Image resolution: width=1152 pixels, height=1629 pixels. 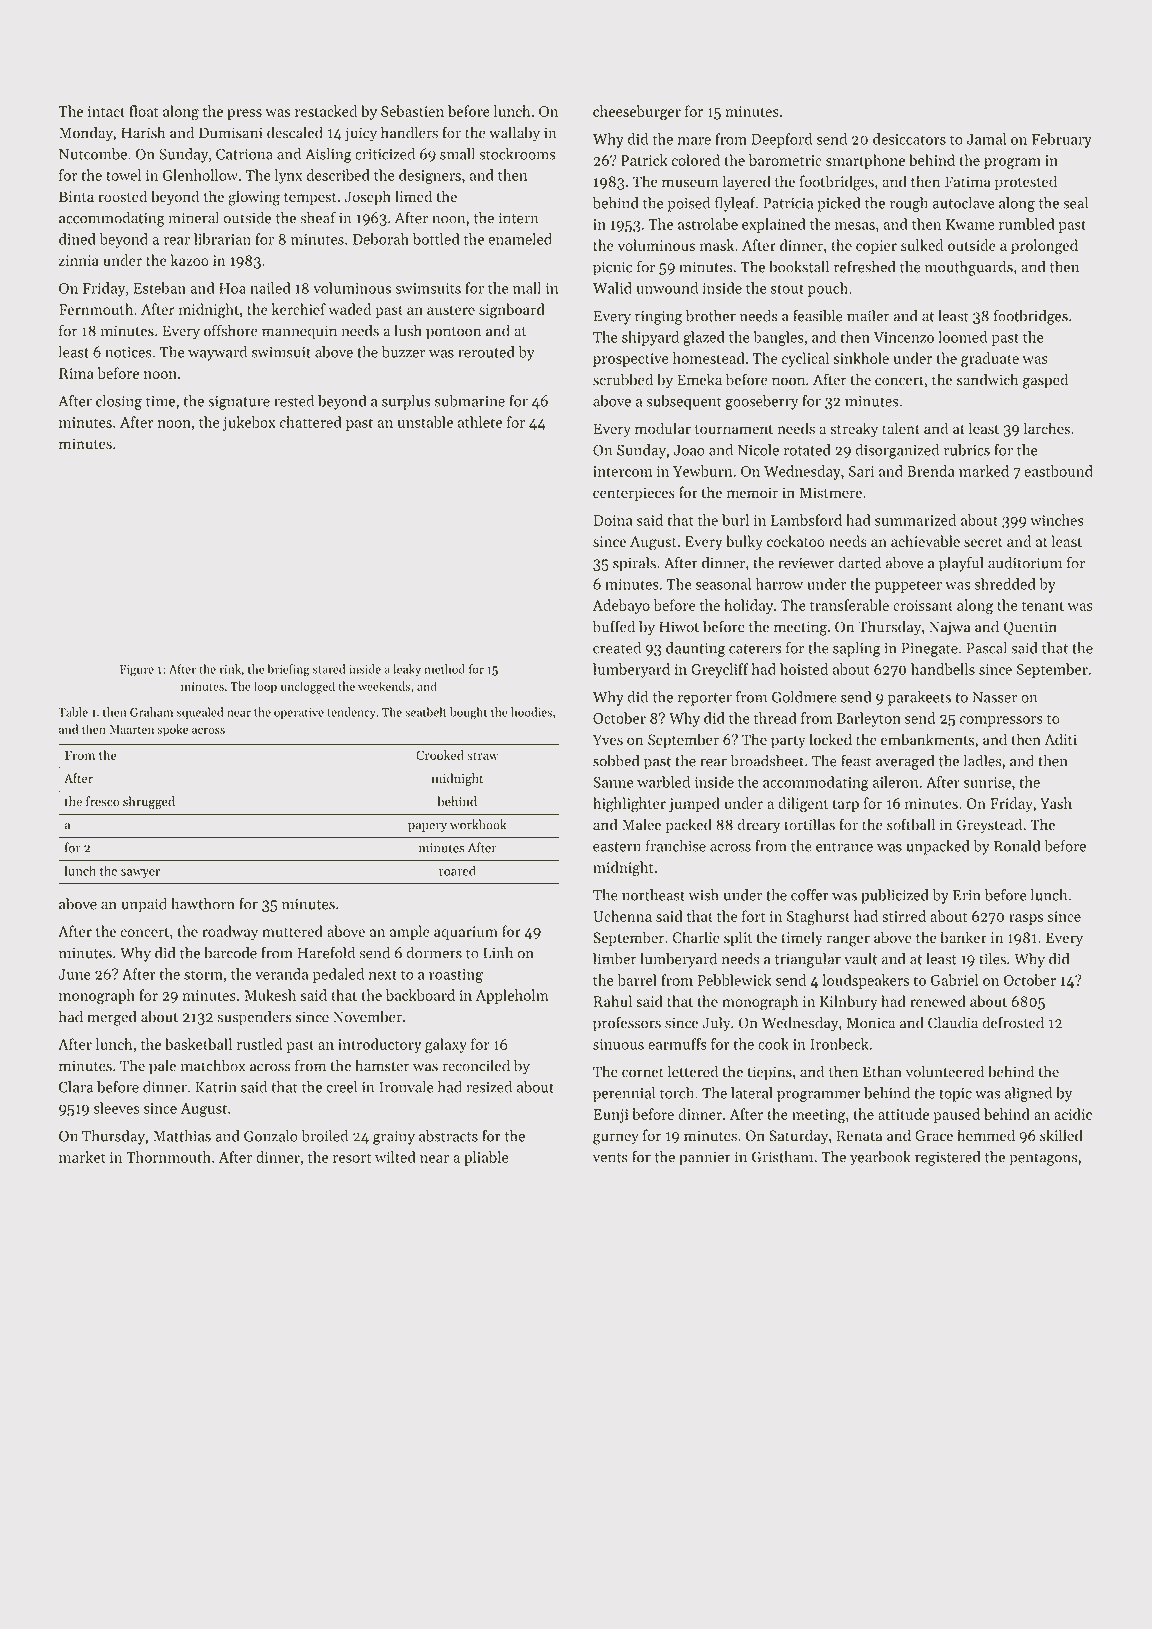 What do you see at coordinates (193, 218) in the screenshot?
I see `mineral` at bounding box center [193, 218].
